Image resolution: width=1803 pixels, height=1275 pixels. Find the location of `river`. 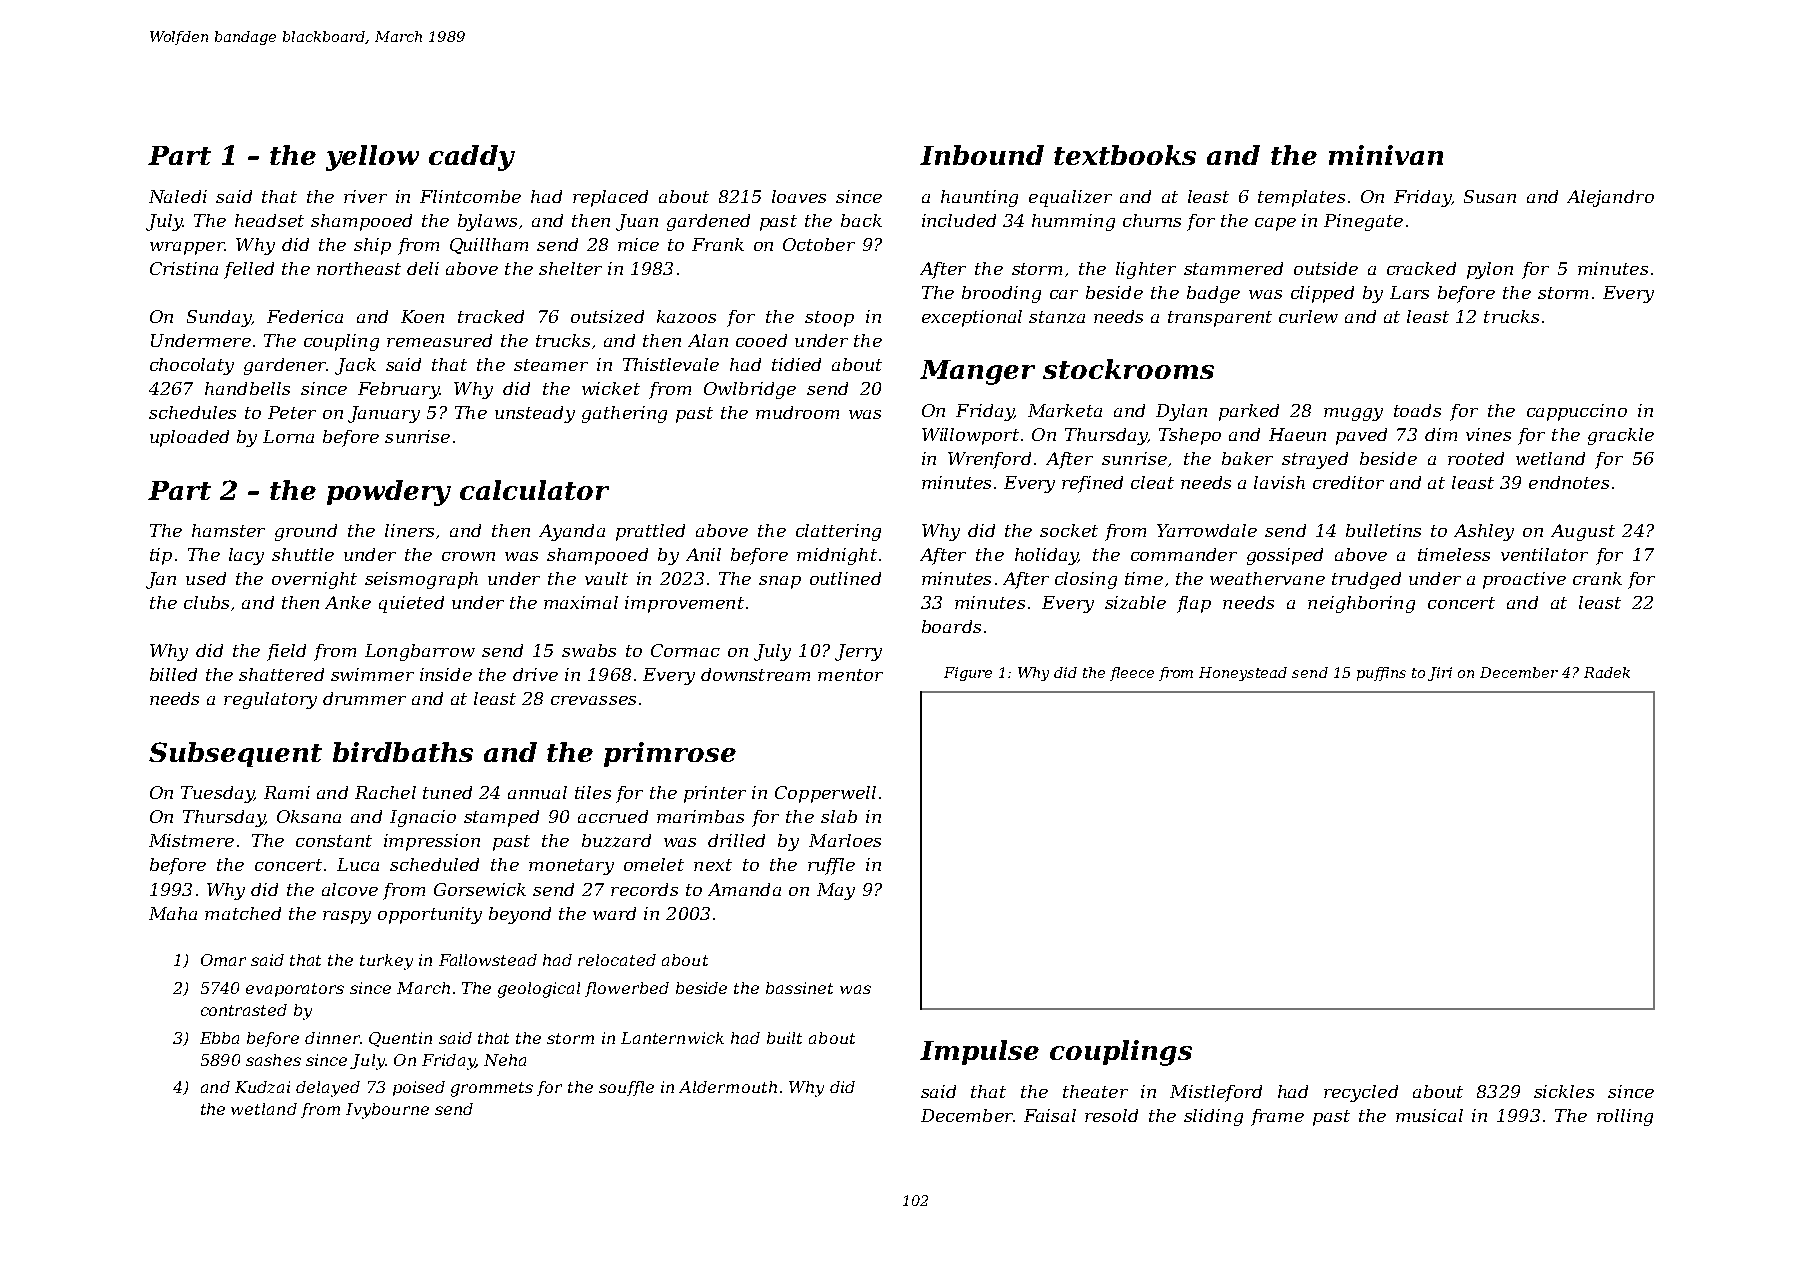

river is located at coordinates (365, 196).
